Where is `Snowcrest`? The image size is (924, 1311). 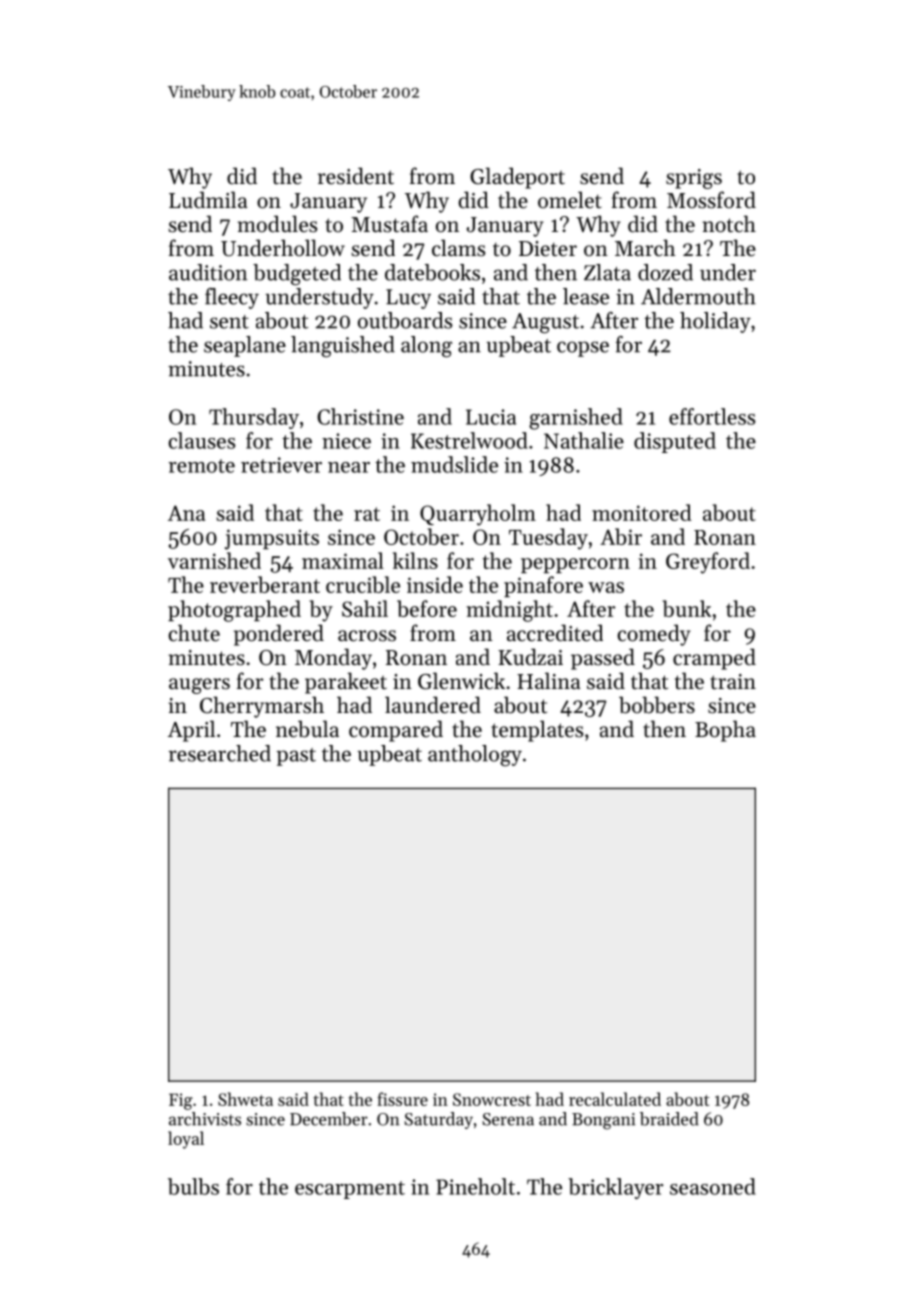 Snowcrest is located at coordinates (492, 1099).
